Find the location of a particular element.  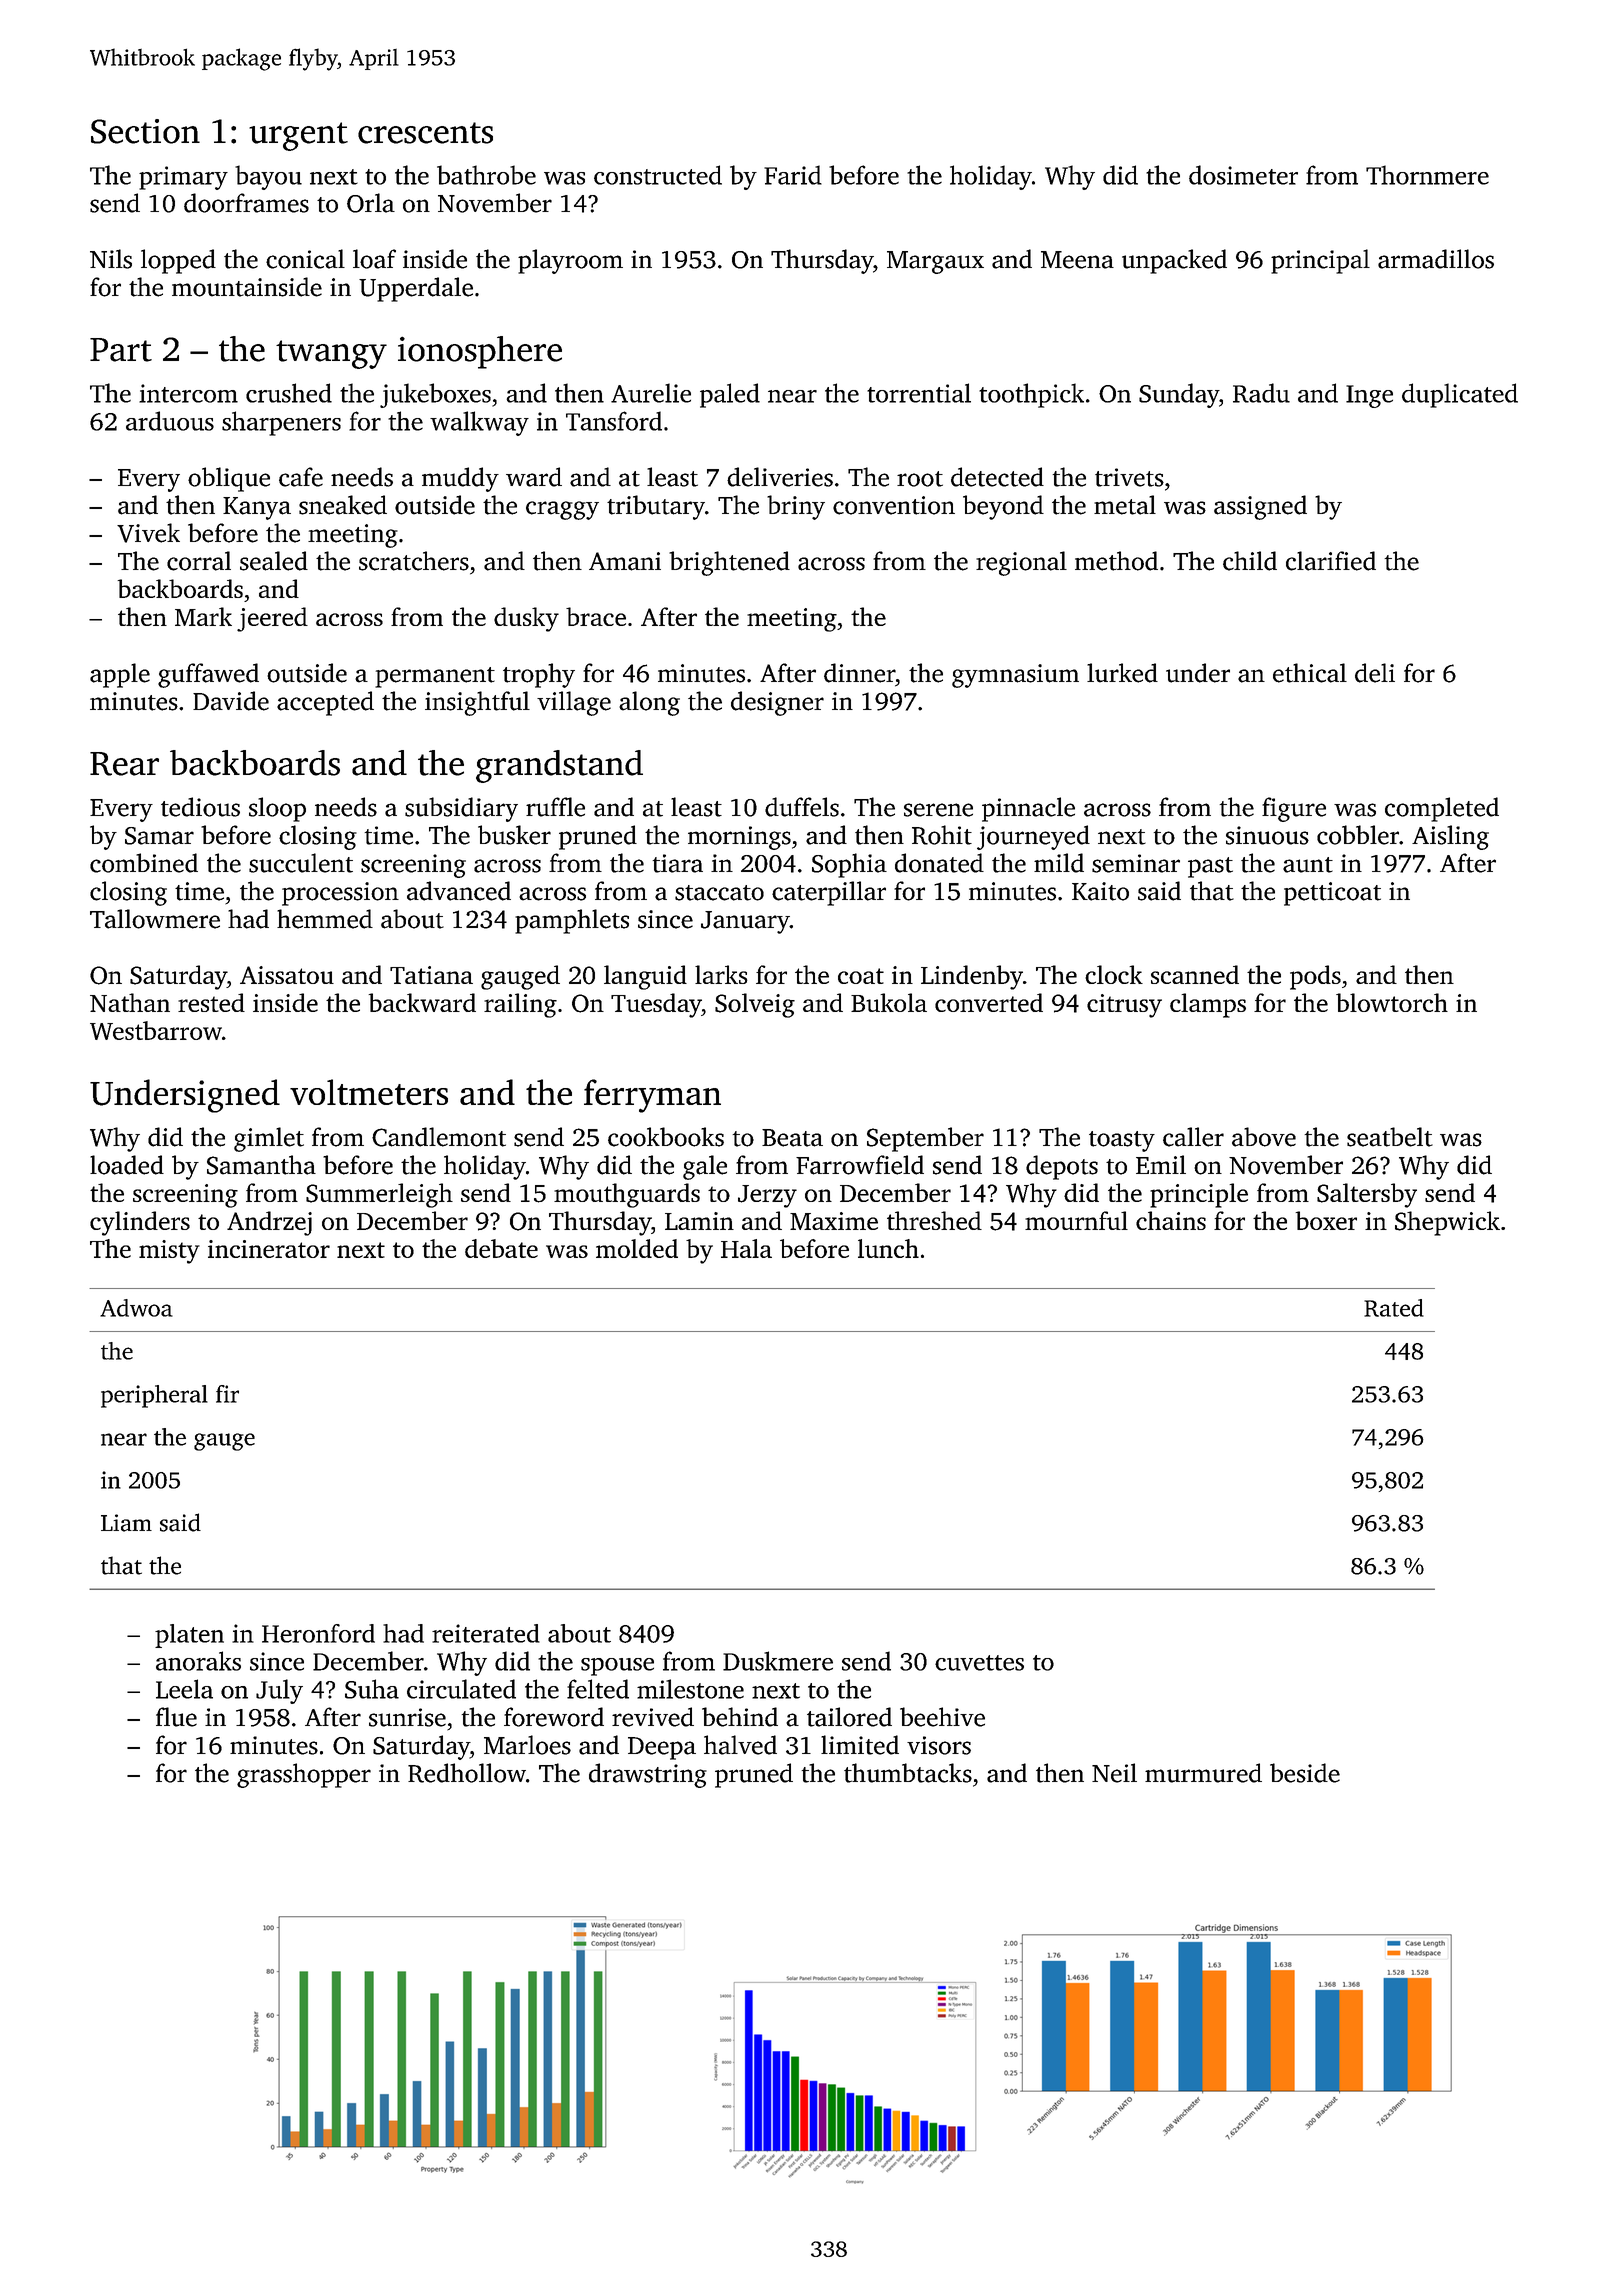

duplicated is located at coordinates (1460, 395).
